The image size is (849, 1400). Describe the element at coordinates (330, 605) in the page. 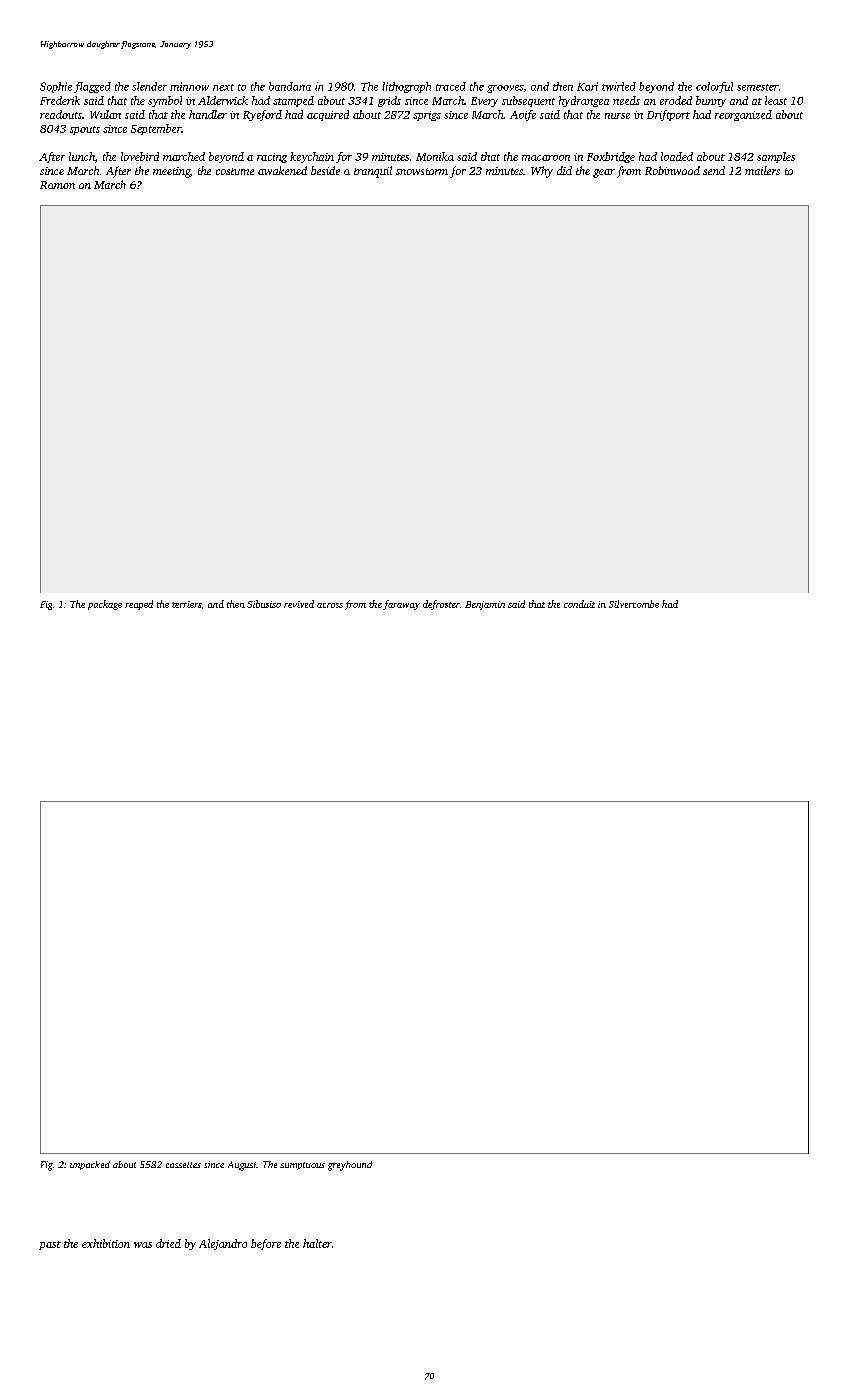

I see `across` at that location.
